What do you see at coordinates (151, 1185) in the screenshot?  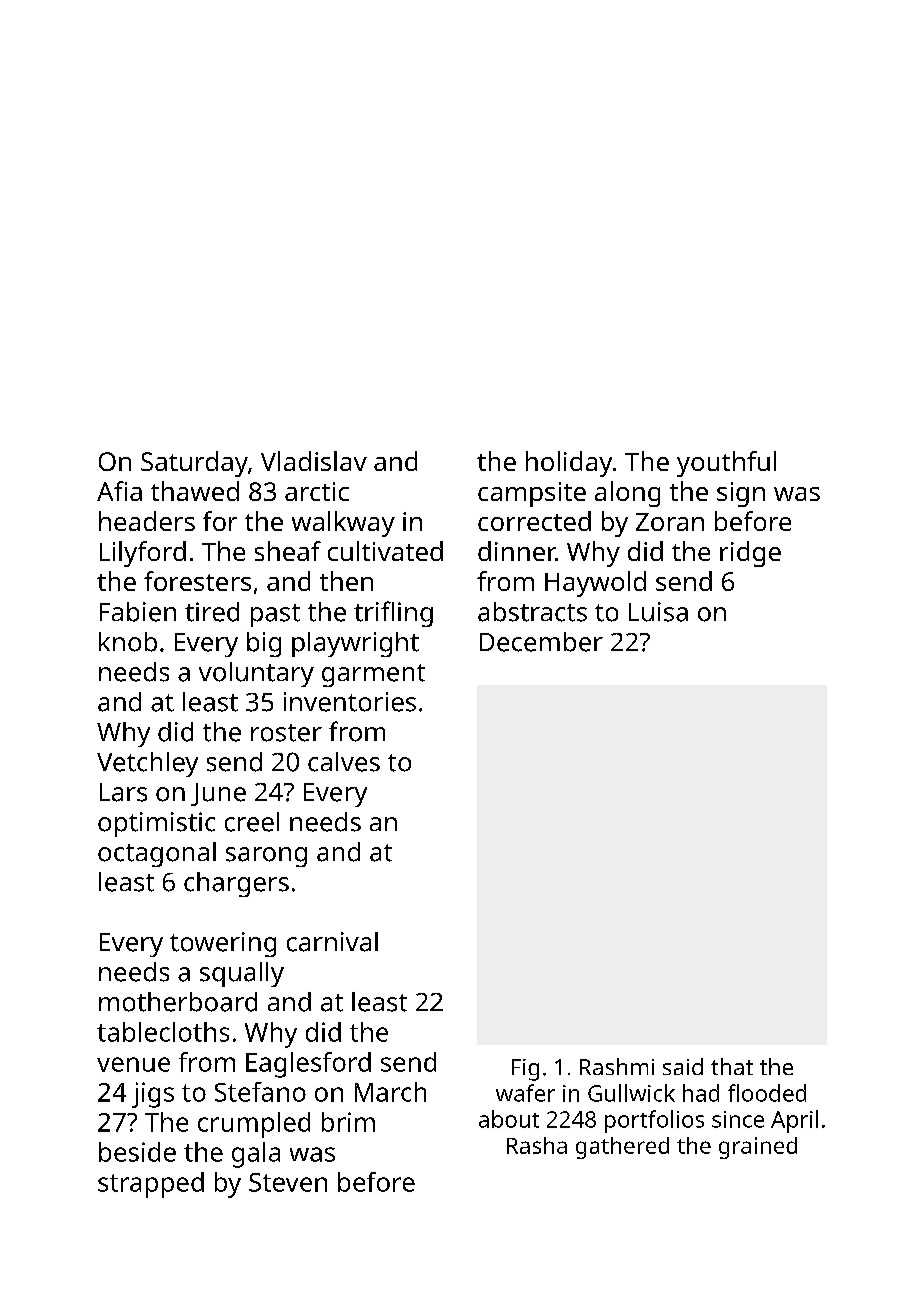 I see `strapped` at bounding box center [151, 1185].
